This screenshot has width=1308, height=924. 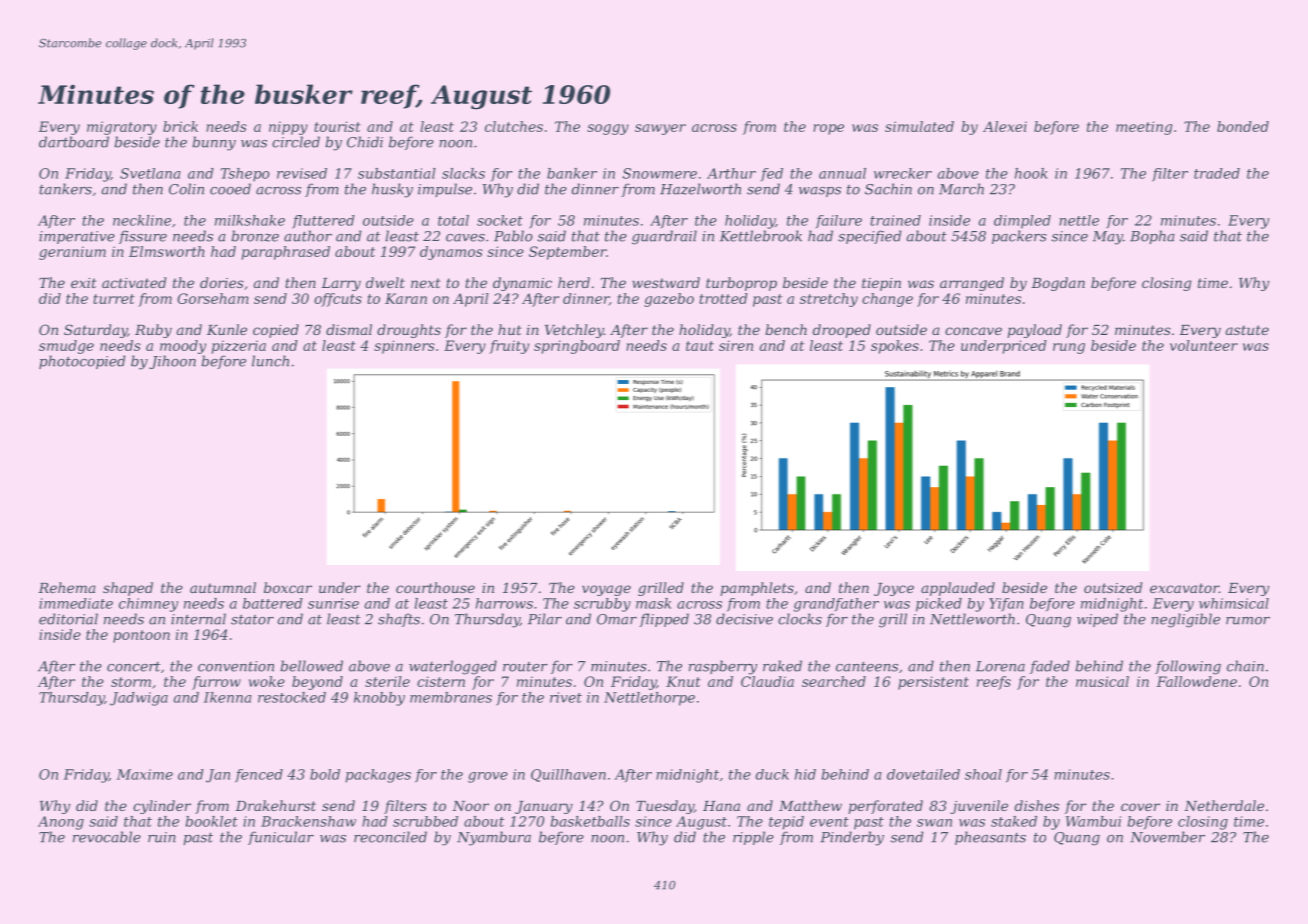 I want to click on geranium, so click(x=72, y=253).
